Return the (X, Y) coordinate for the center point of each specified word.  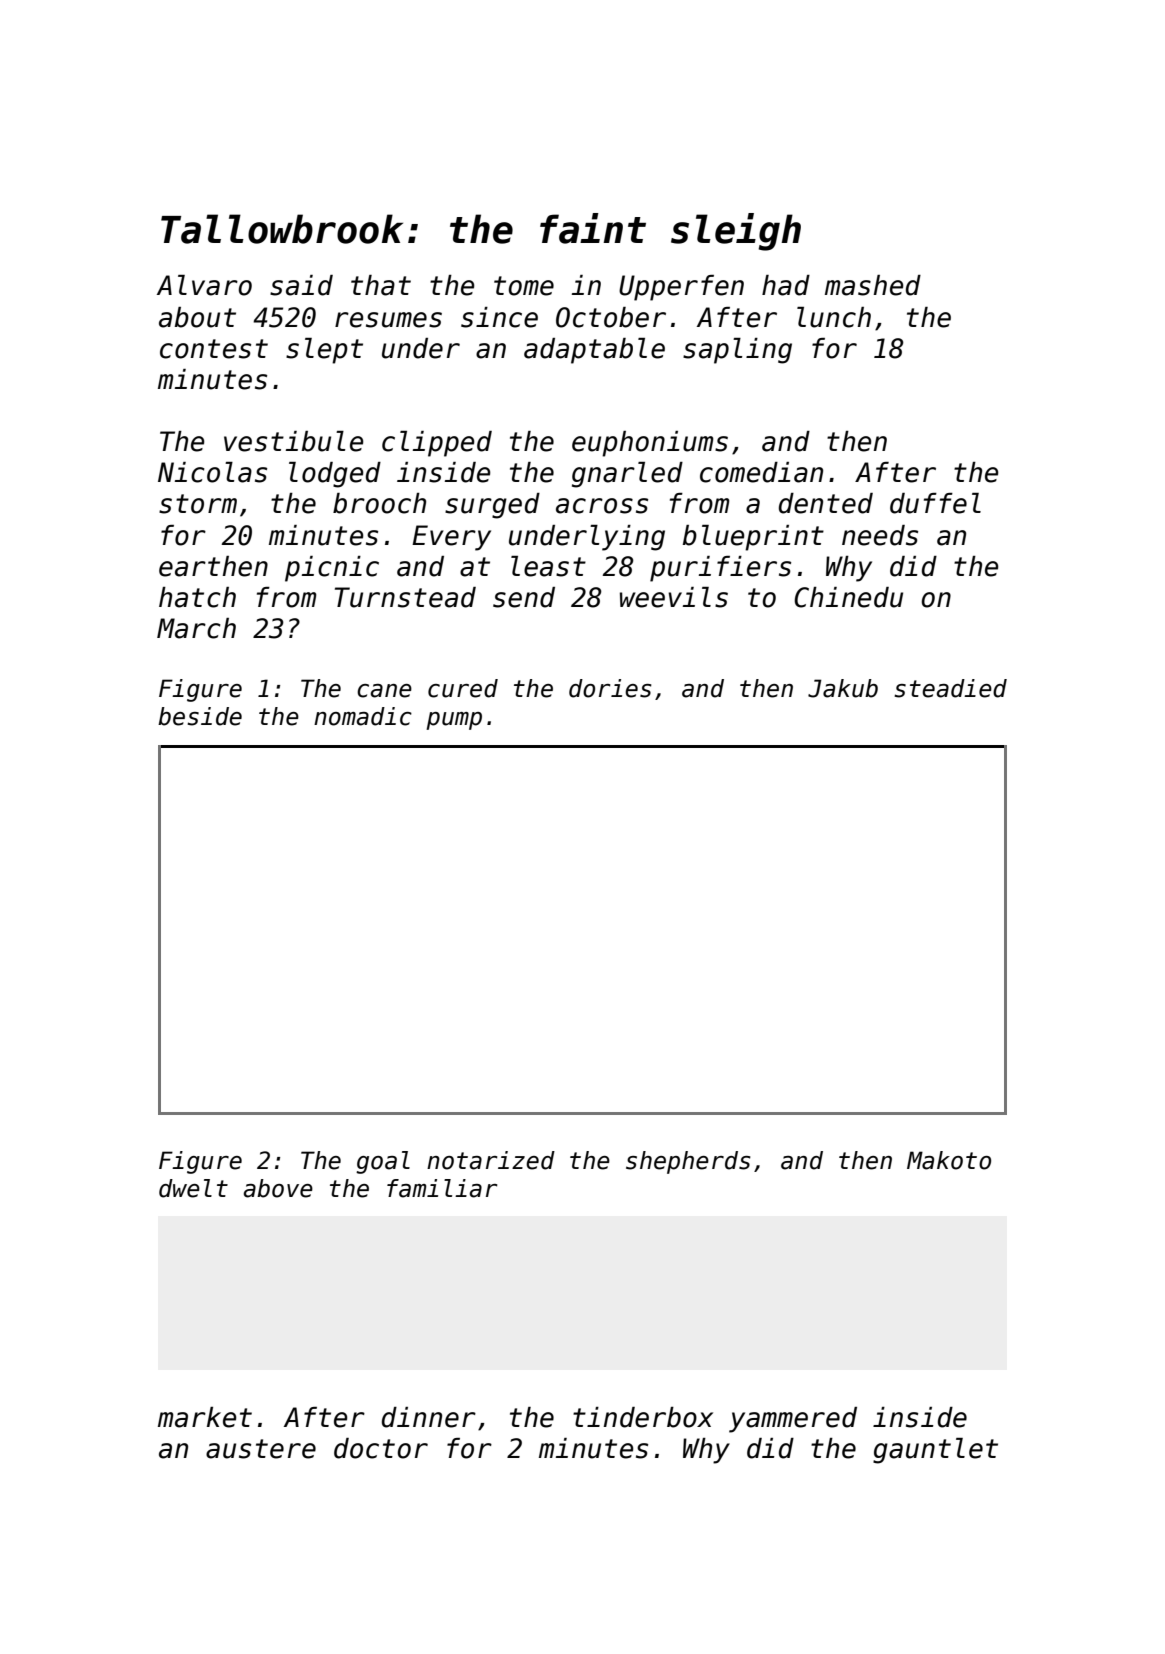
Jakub (843, 688)
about (197, 317)
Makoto (949, 1160)
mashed (873, 285)
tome (524, 286)
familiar (442, 1188)
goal (383, 1162)
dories (610, 688)
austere (261, 1449)
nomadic (363, 716)
